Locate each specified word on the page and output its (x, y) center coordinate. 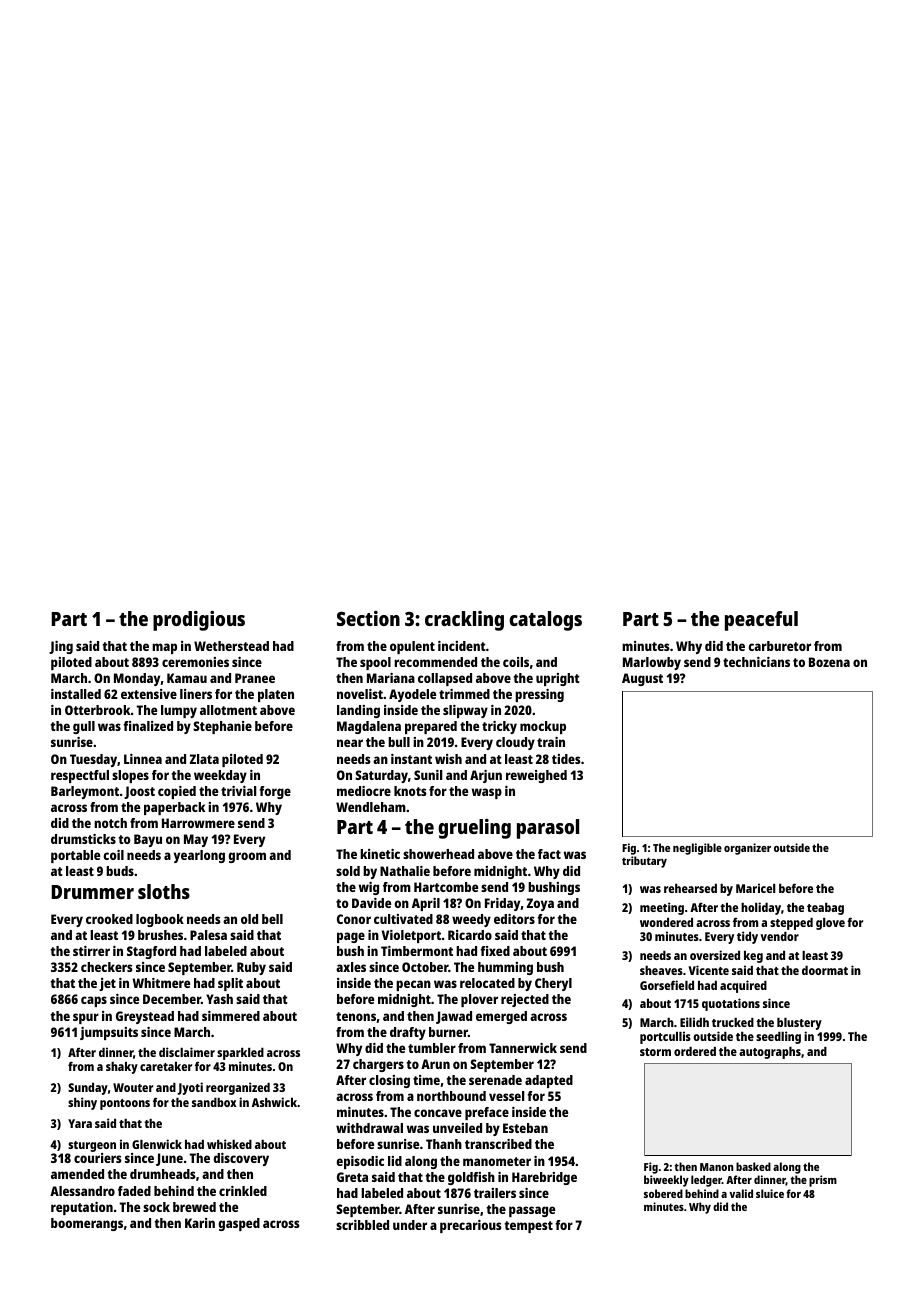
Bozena (829, 662)
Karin (200, 1223)
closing (389, 1081)
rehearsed (690, 888)
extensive (149, 694)
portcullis (665, 1037)
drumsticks (83, 839)
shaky (122, 1068)
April (426, 904)
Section (368, 618)
